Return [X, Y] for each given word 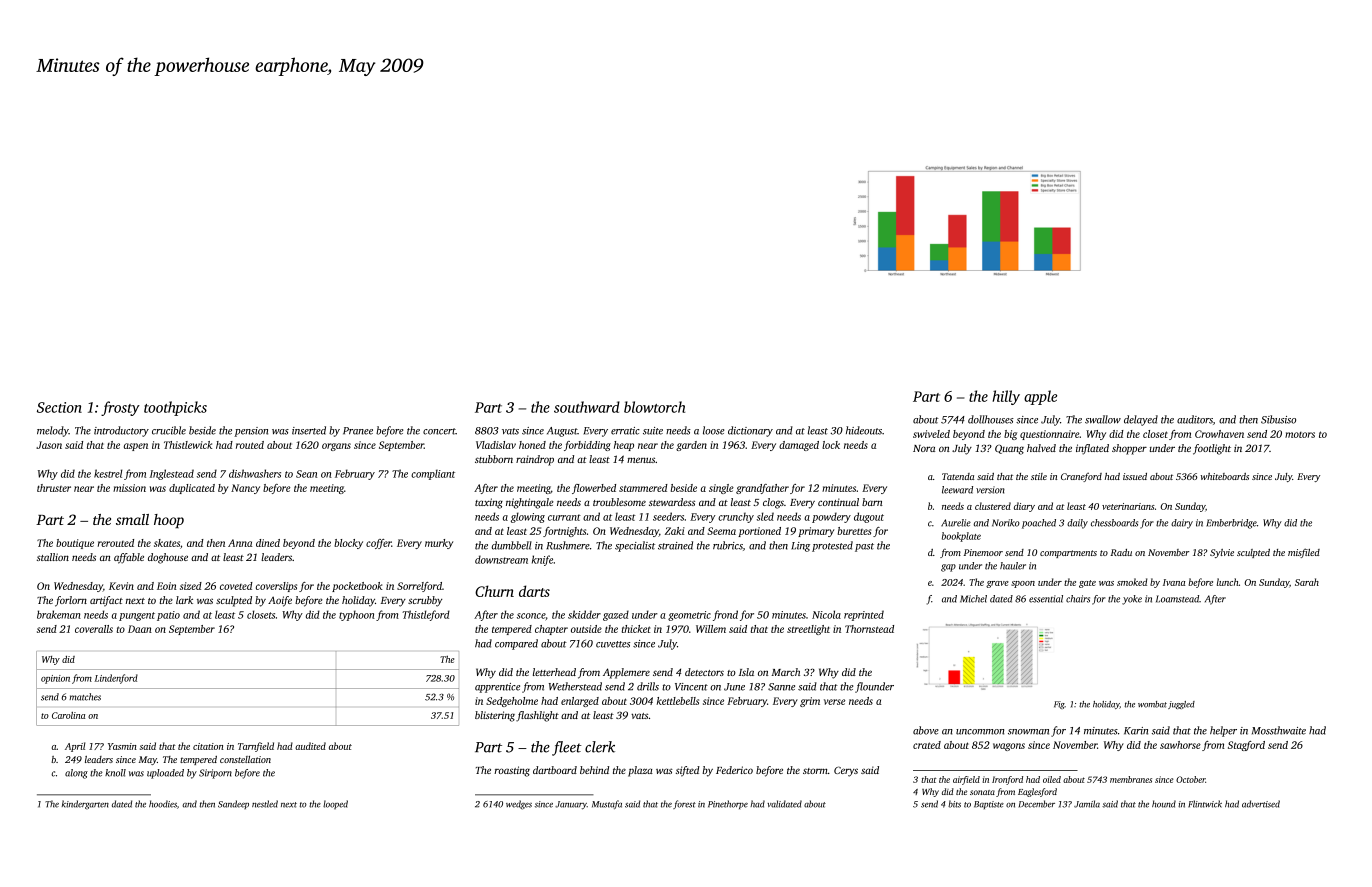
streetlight [808, 630]
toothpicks [175, 408]
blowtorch [654, 407]
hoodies [163, 804]
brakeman [59, 614]
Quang [1009, 449]
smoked [1132, 582]
